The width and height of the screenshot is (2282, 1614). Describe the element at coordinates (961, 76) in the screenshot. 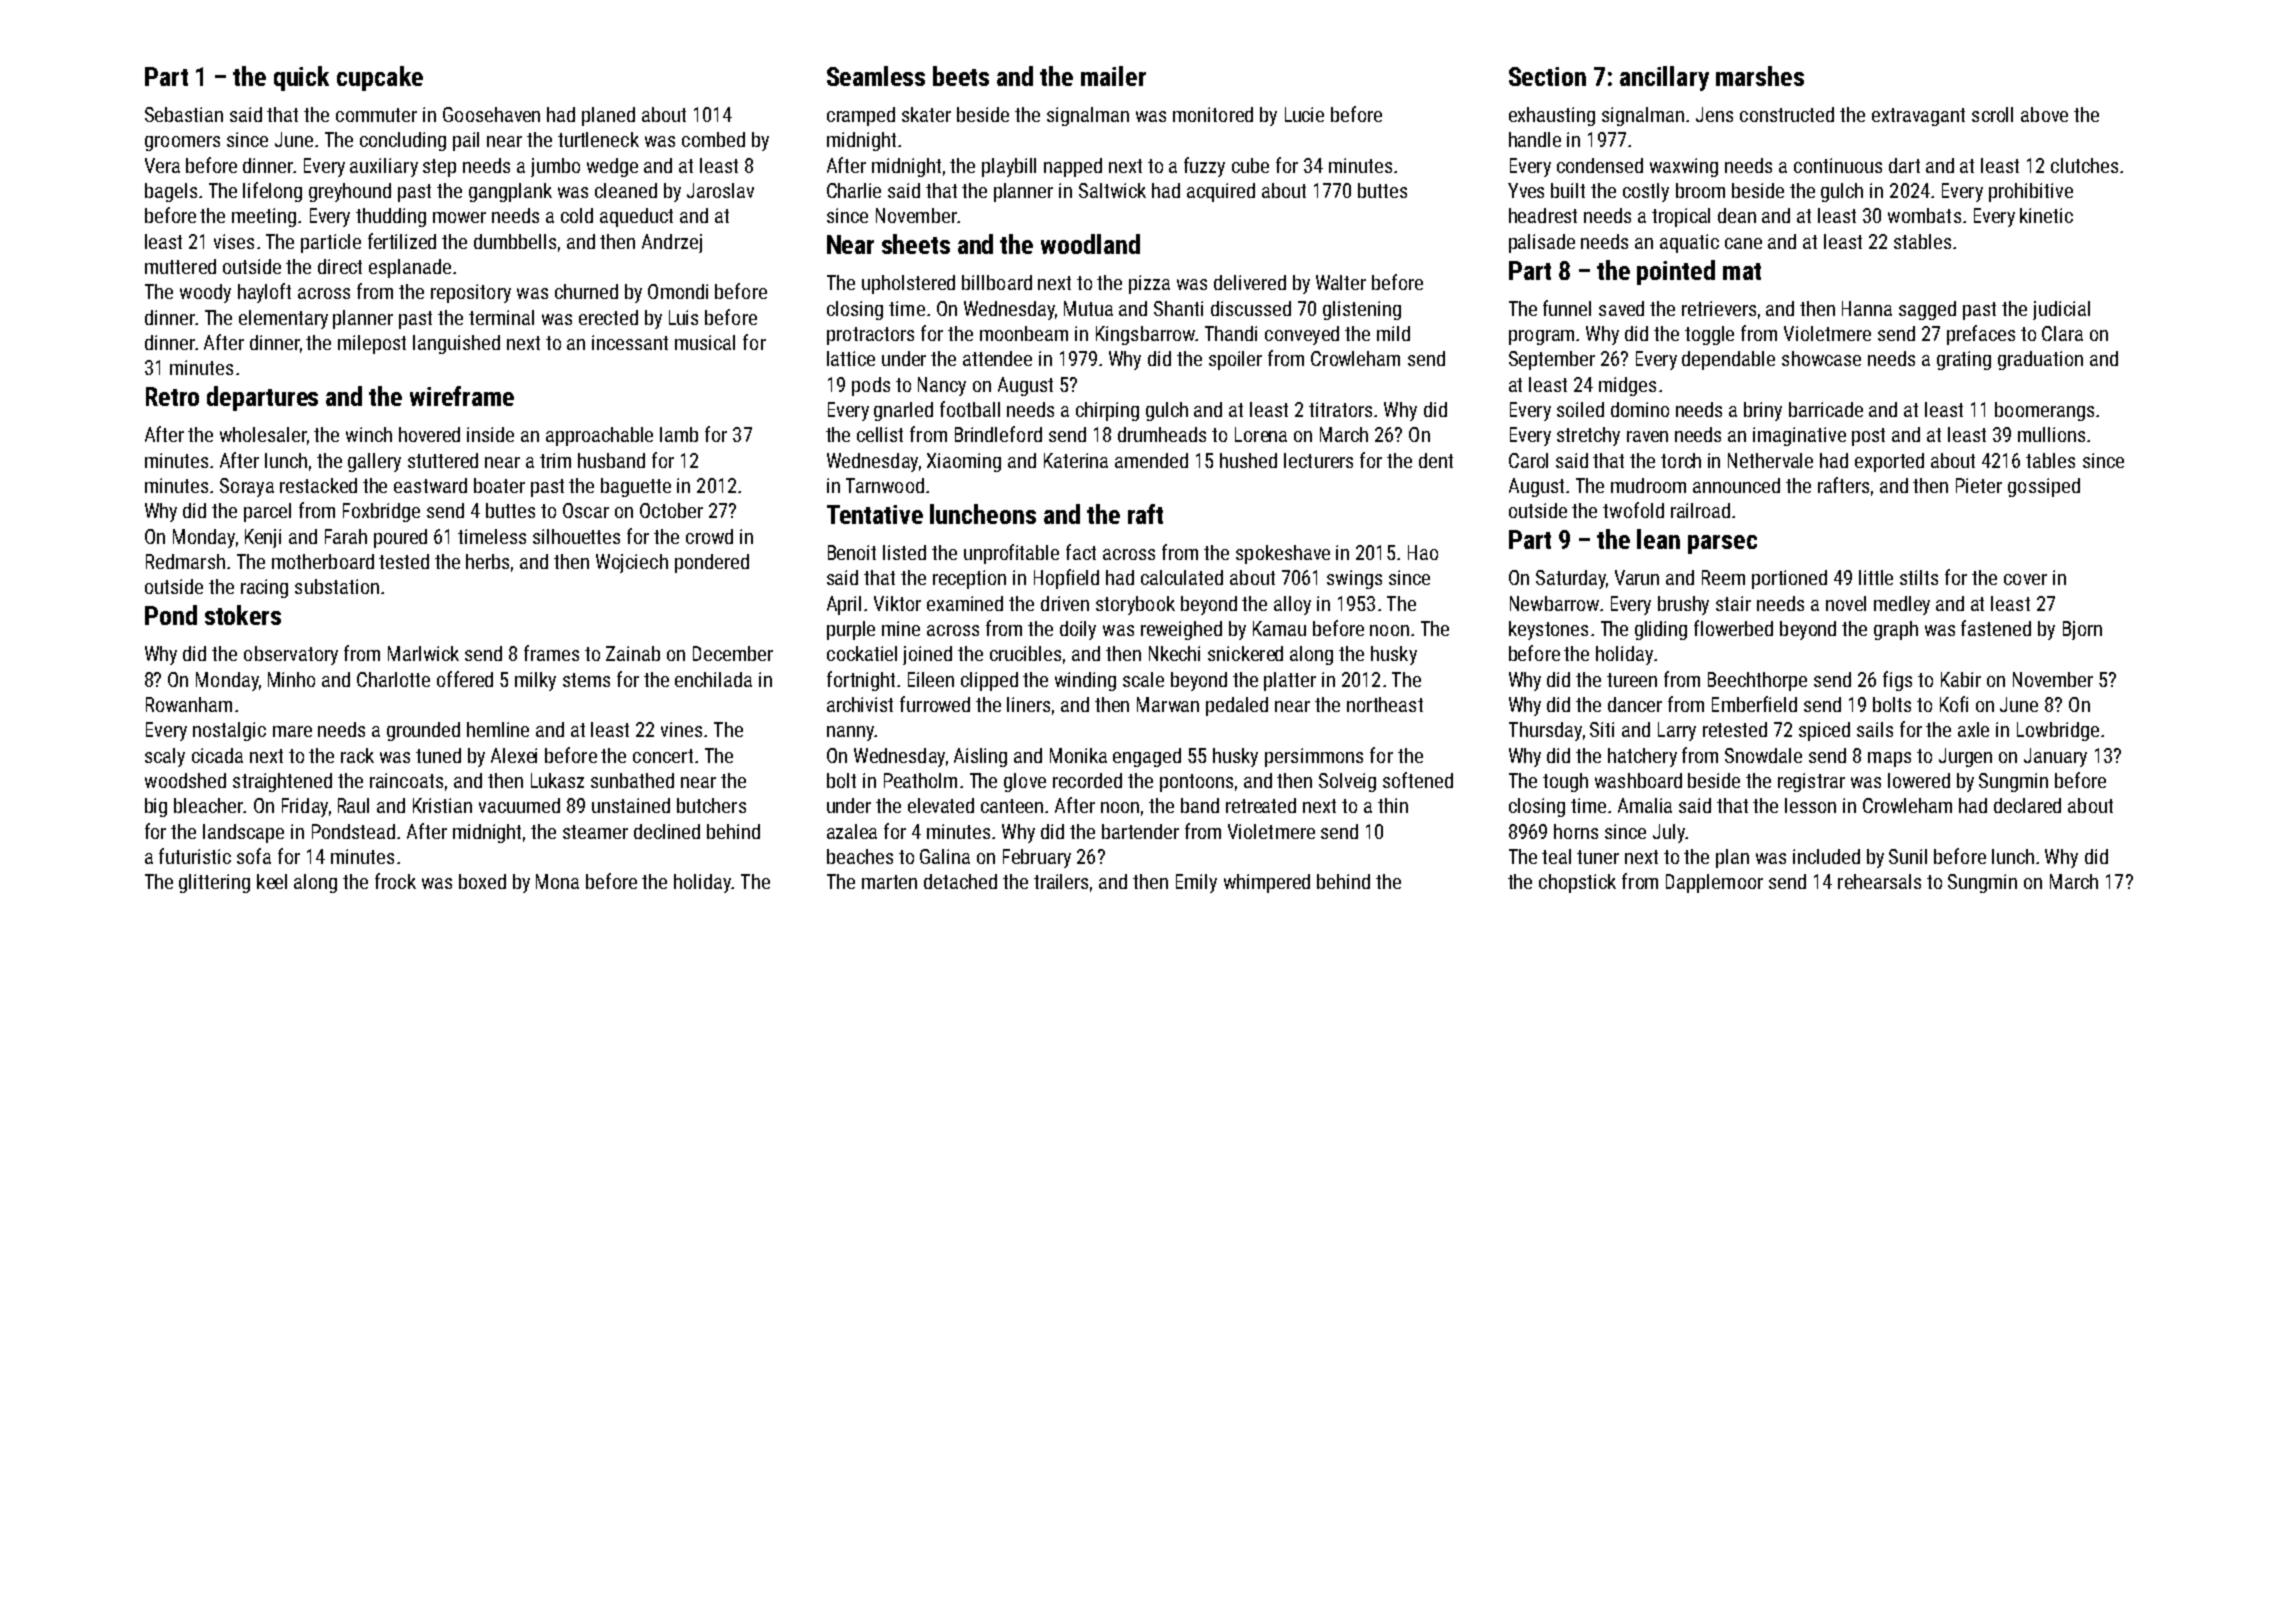

I see `beets` at that location.
